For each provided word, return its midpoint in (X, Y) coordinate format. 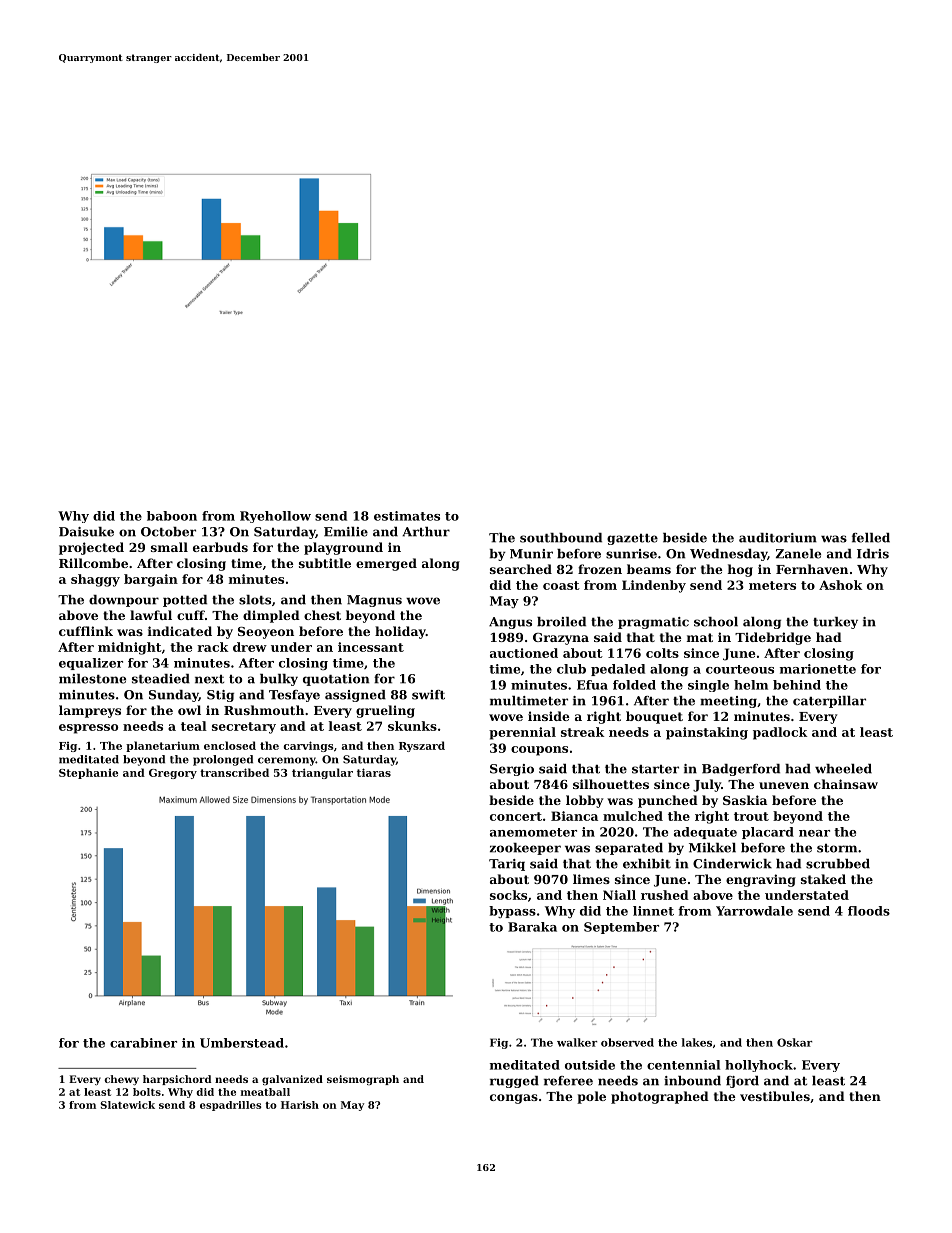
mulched (633, 816)
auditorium (778, 538)
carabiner (143, 1043)
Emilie (346, 532)
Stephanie (88, 773)
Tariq (507, 865)
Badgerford (741, 770)
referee (568, 1081)
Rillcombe (93, 563)
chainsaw (846, 784)
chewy (121, 1080)
